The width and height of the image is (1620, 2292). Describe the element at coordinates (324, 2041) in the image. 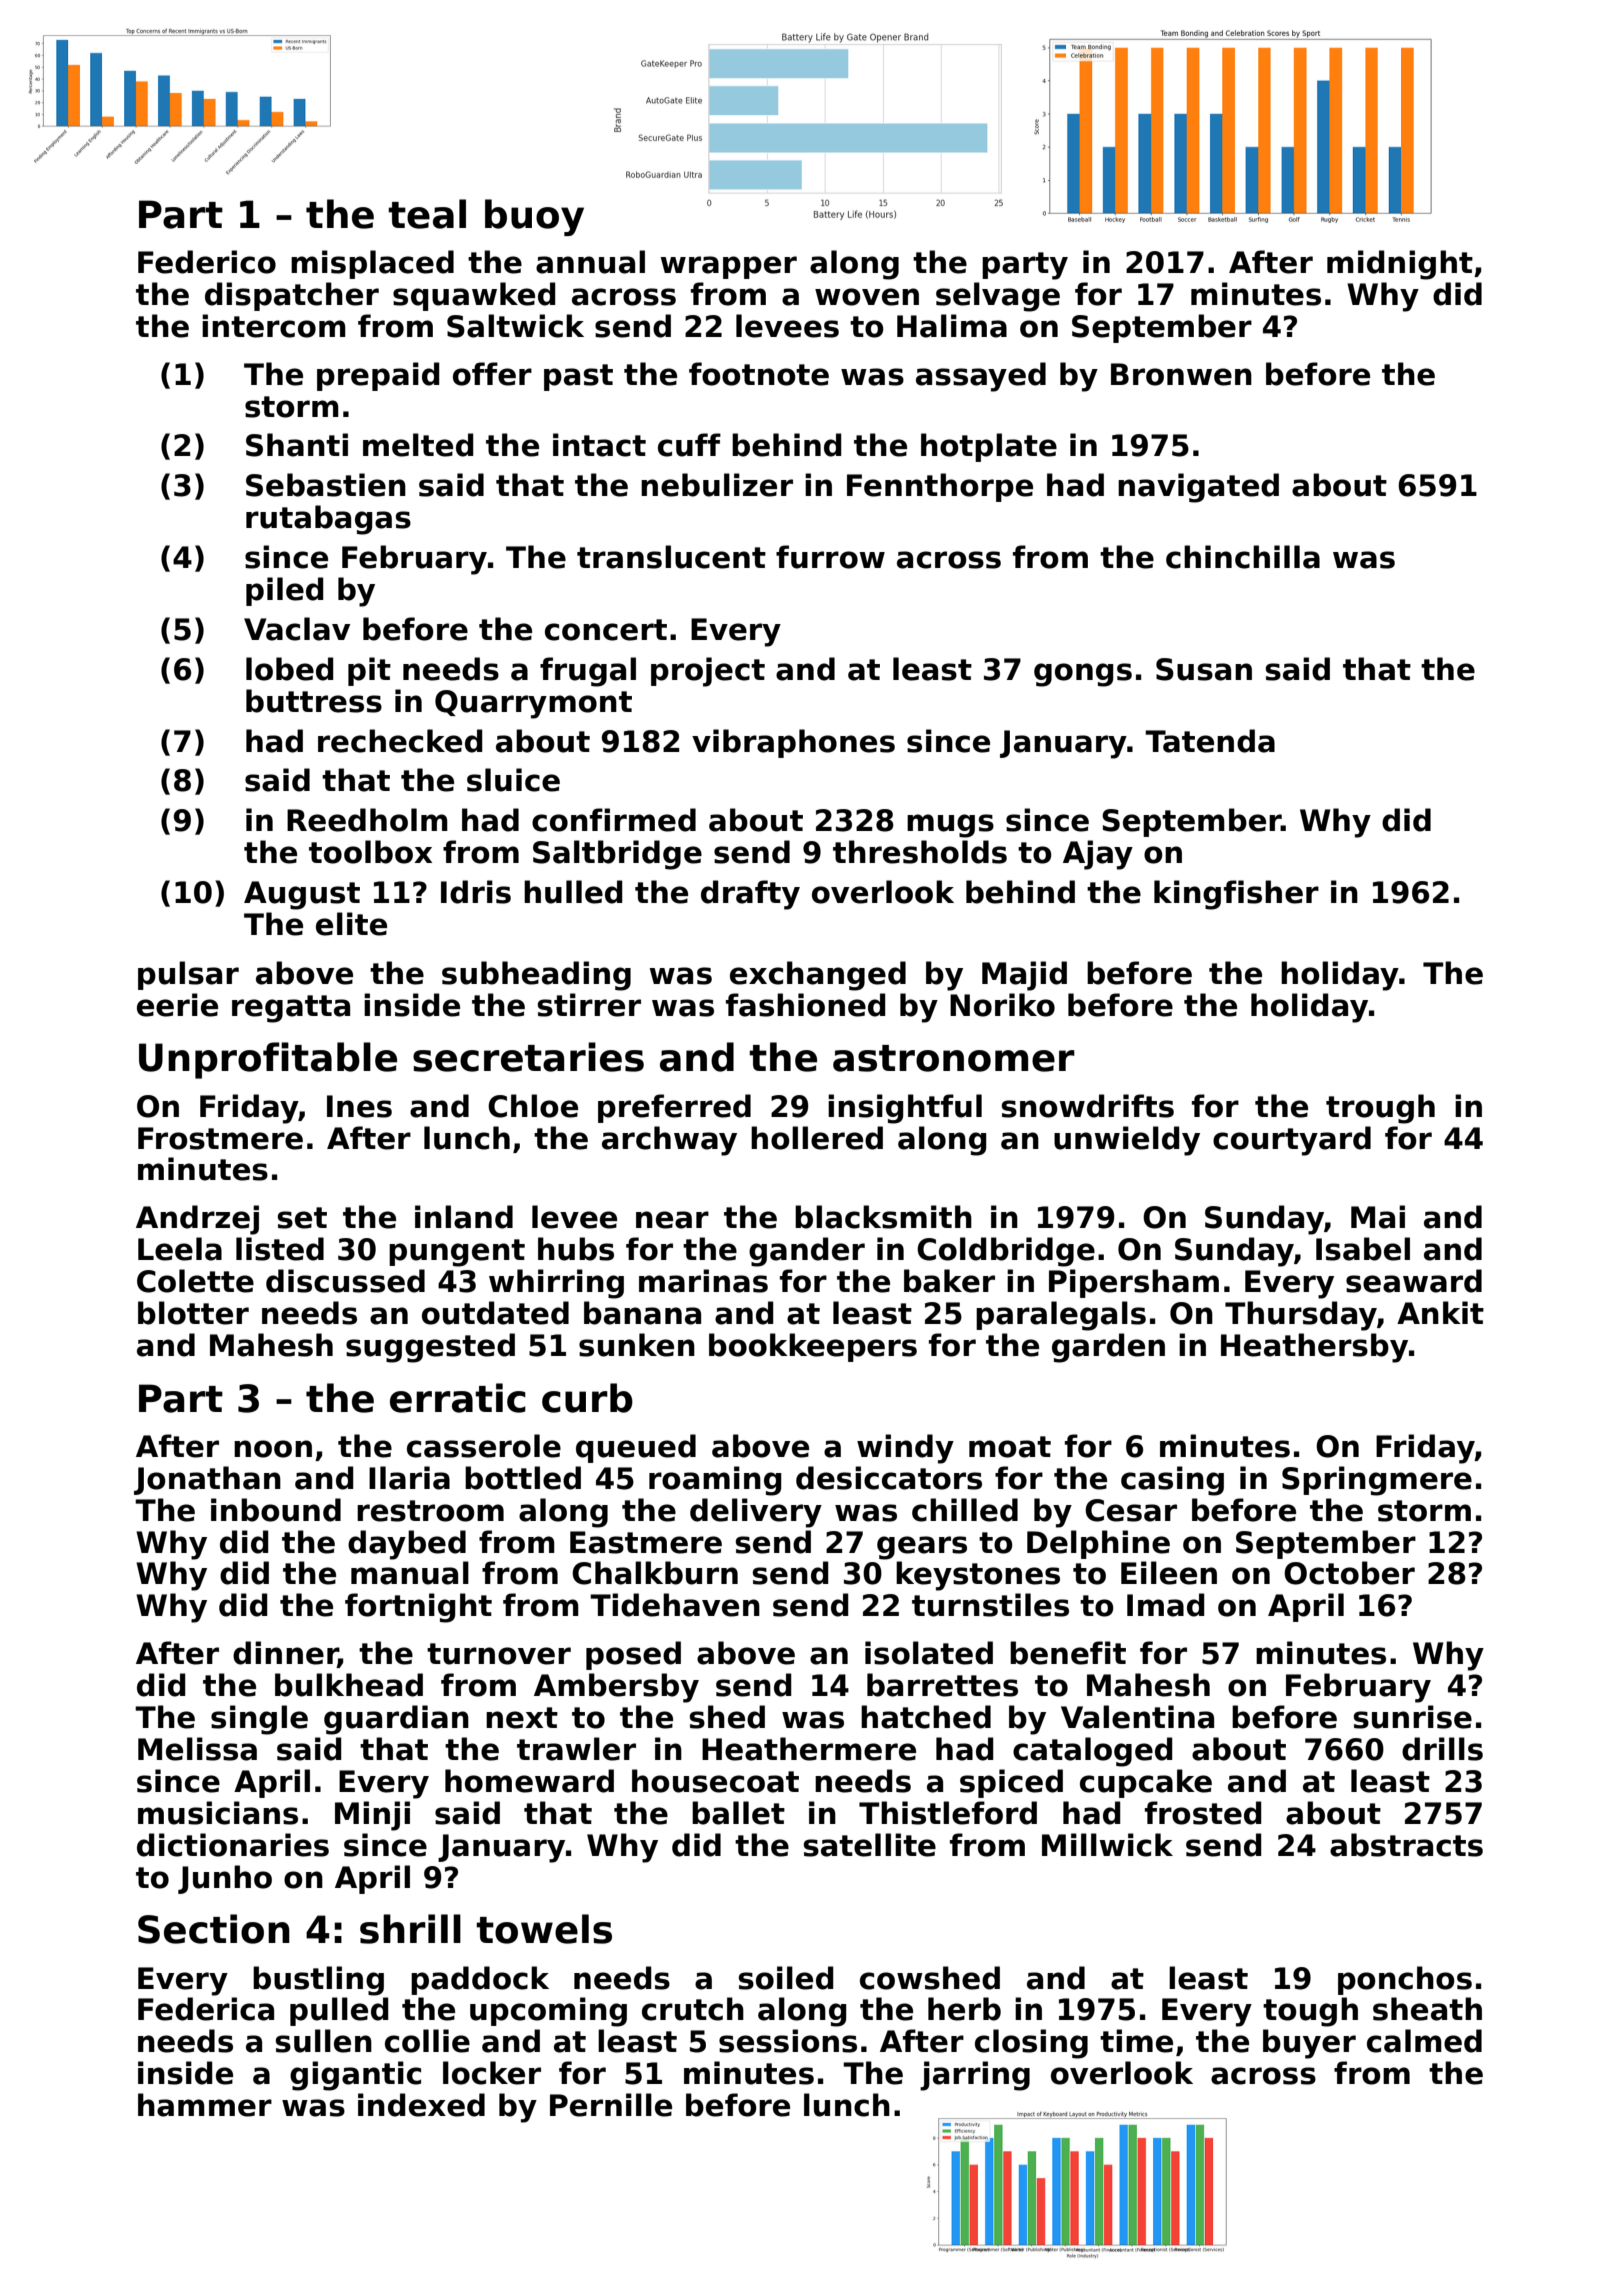

I see `sullen` at that location.
